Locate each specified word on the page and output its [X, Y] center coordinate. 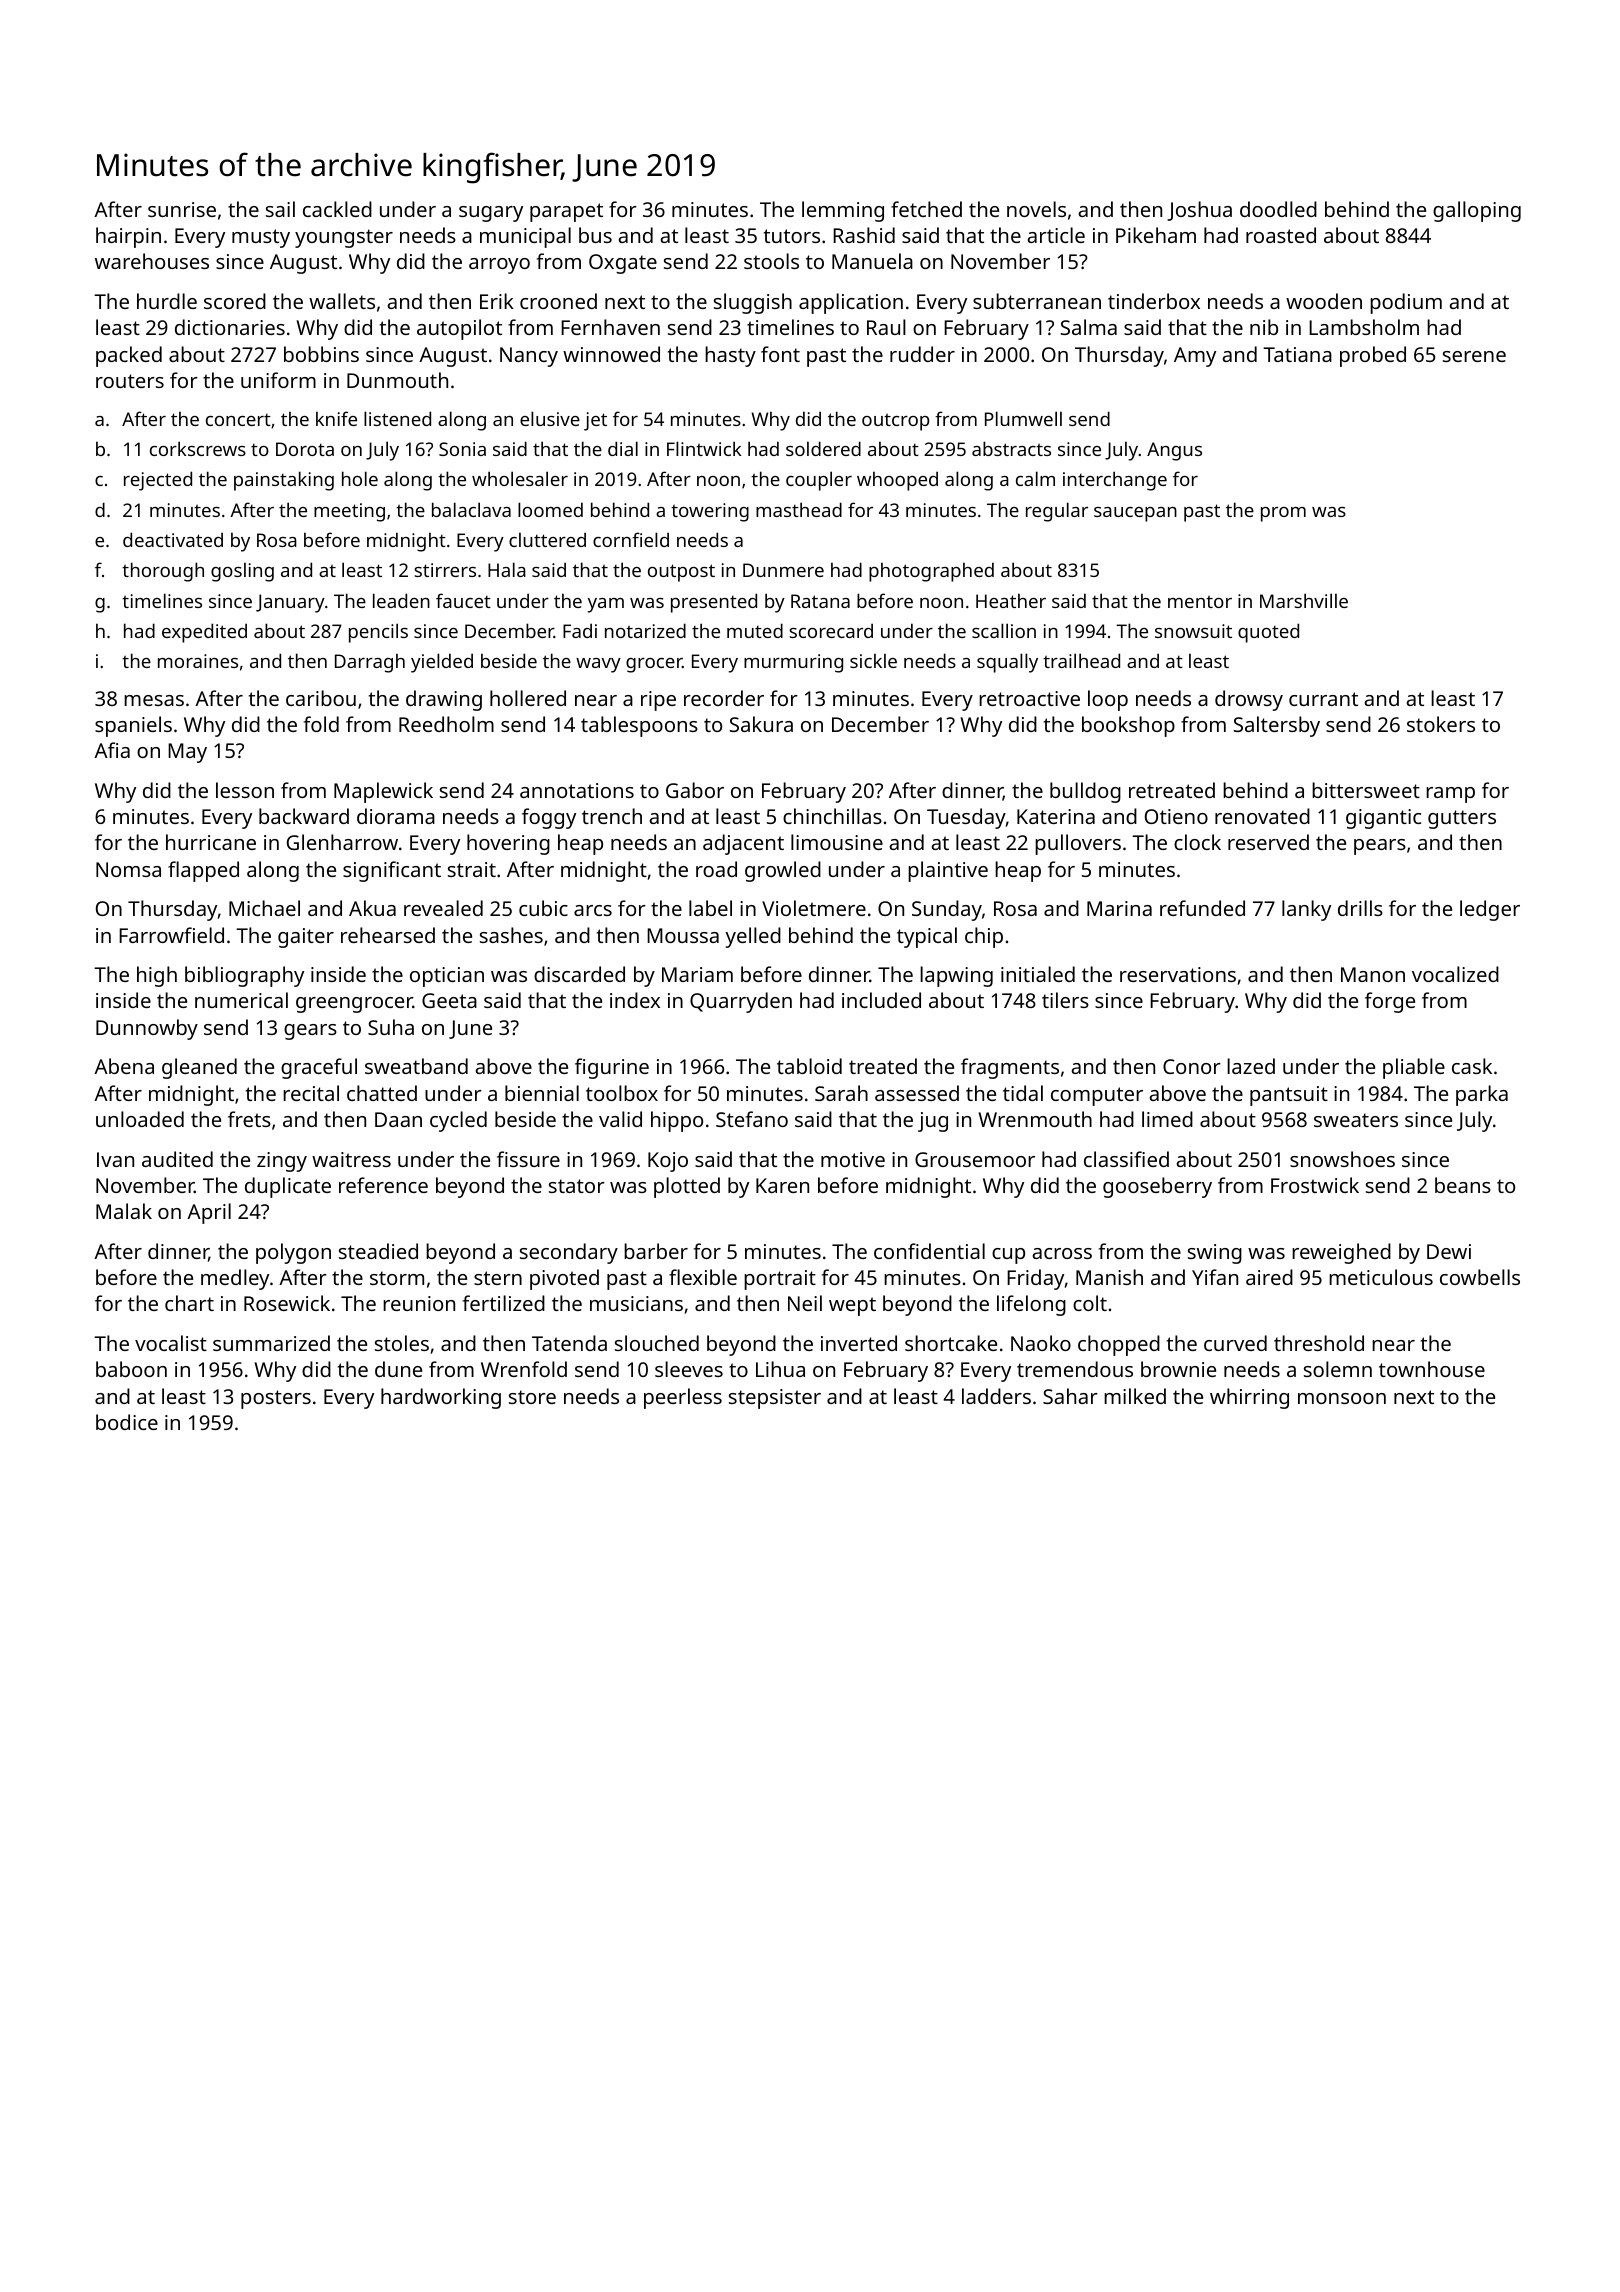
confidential [929, 1251]
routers [130, 381]
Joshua [1199, 211]
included [881, 1000]
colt [1090, 1303]
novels [1036, 209]
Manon [1373, 974]
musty [261, 238]
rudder [922, 354]
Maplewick [383, 792]
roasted [1281, 235]
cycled [458, 1121]
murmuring [793, 663]
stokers [1441, 724]
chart [189, 1303]
